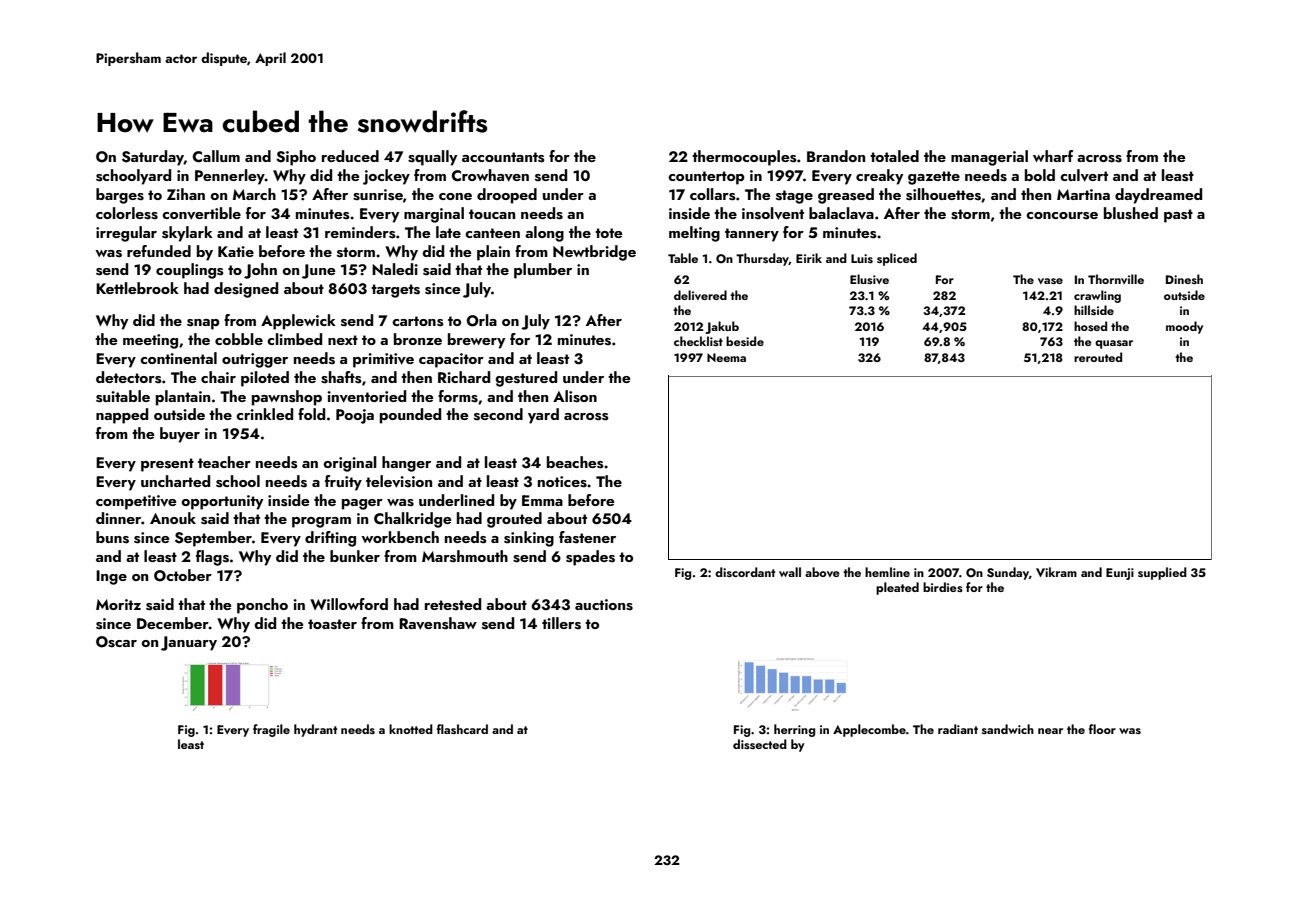 Image resolution: width=1308 pixels, height=924 pixels. What do you see at coordinates (794, 730) in the document?
I see `herring` at bounding box center [794, 730].
